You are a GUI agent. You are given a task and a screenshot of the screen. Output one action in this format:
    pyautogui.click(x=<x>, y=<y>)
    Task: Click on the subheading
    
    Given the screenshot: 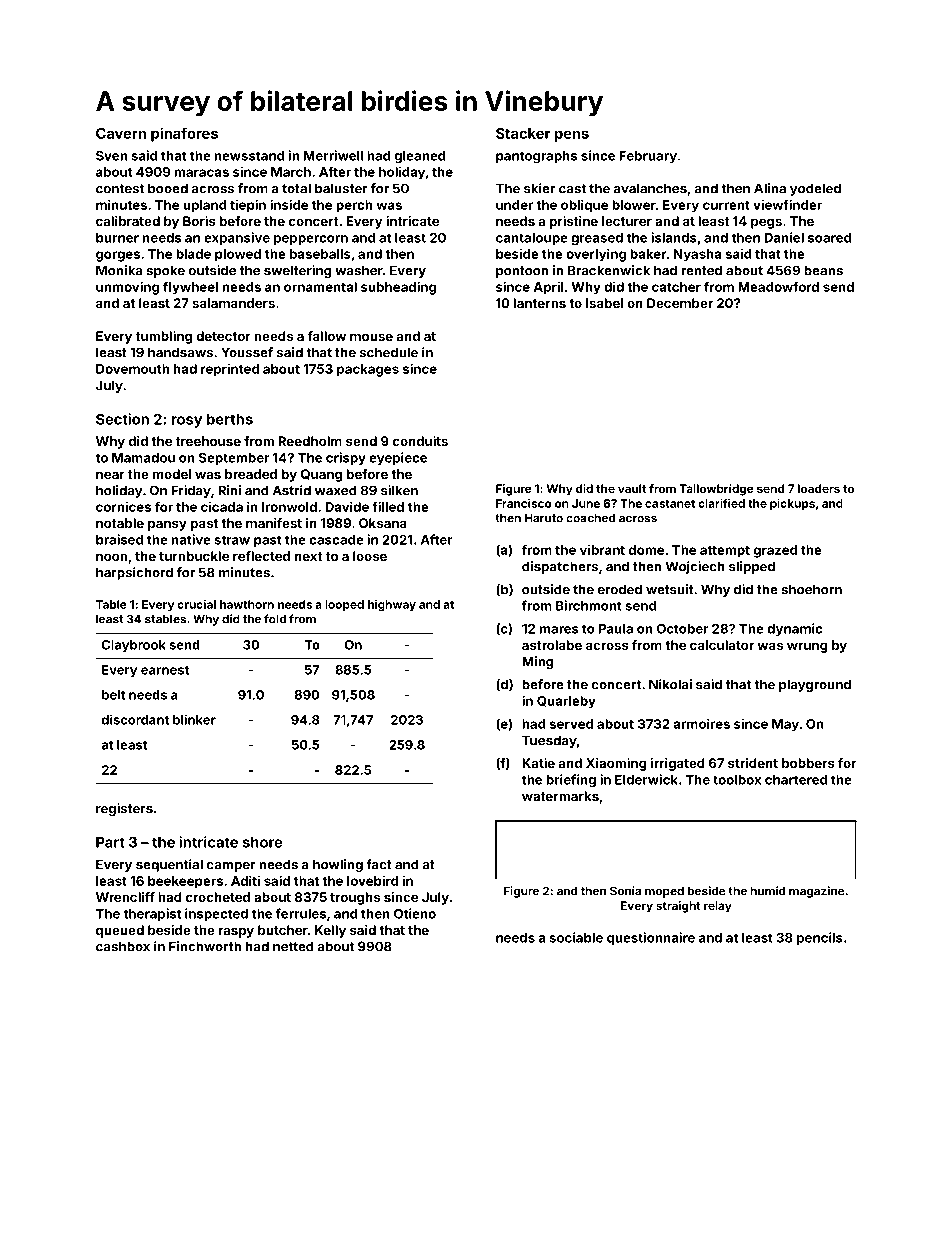 What is the action you would take?
    pyautogui.click(x=398, y=288)
